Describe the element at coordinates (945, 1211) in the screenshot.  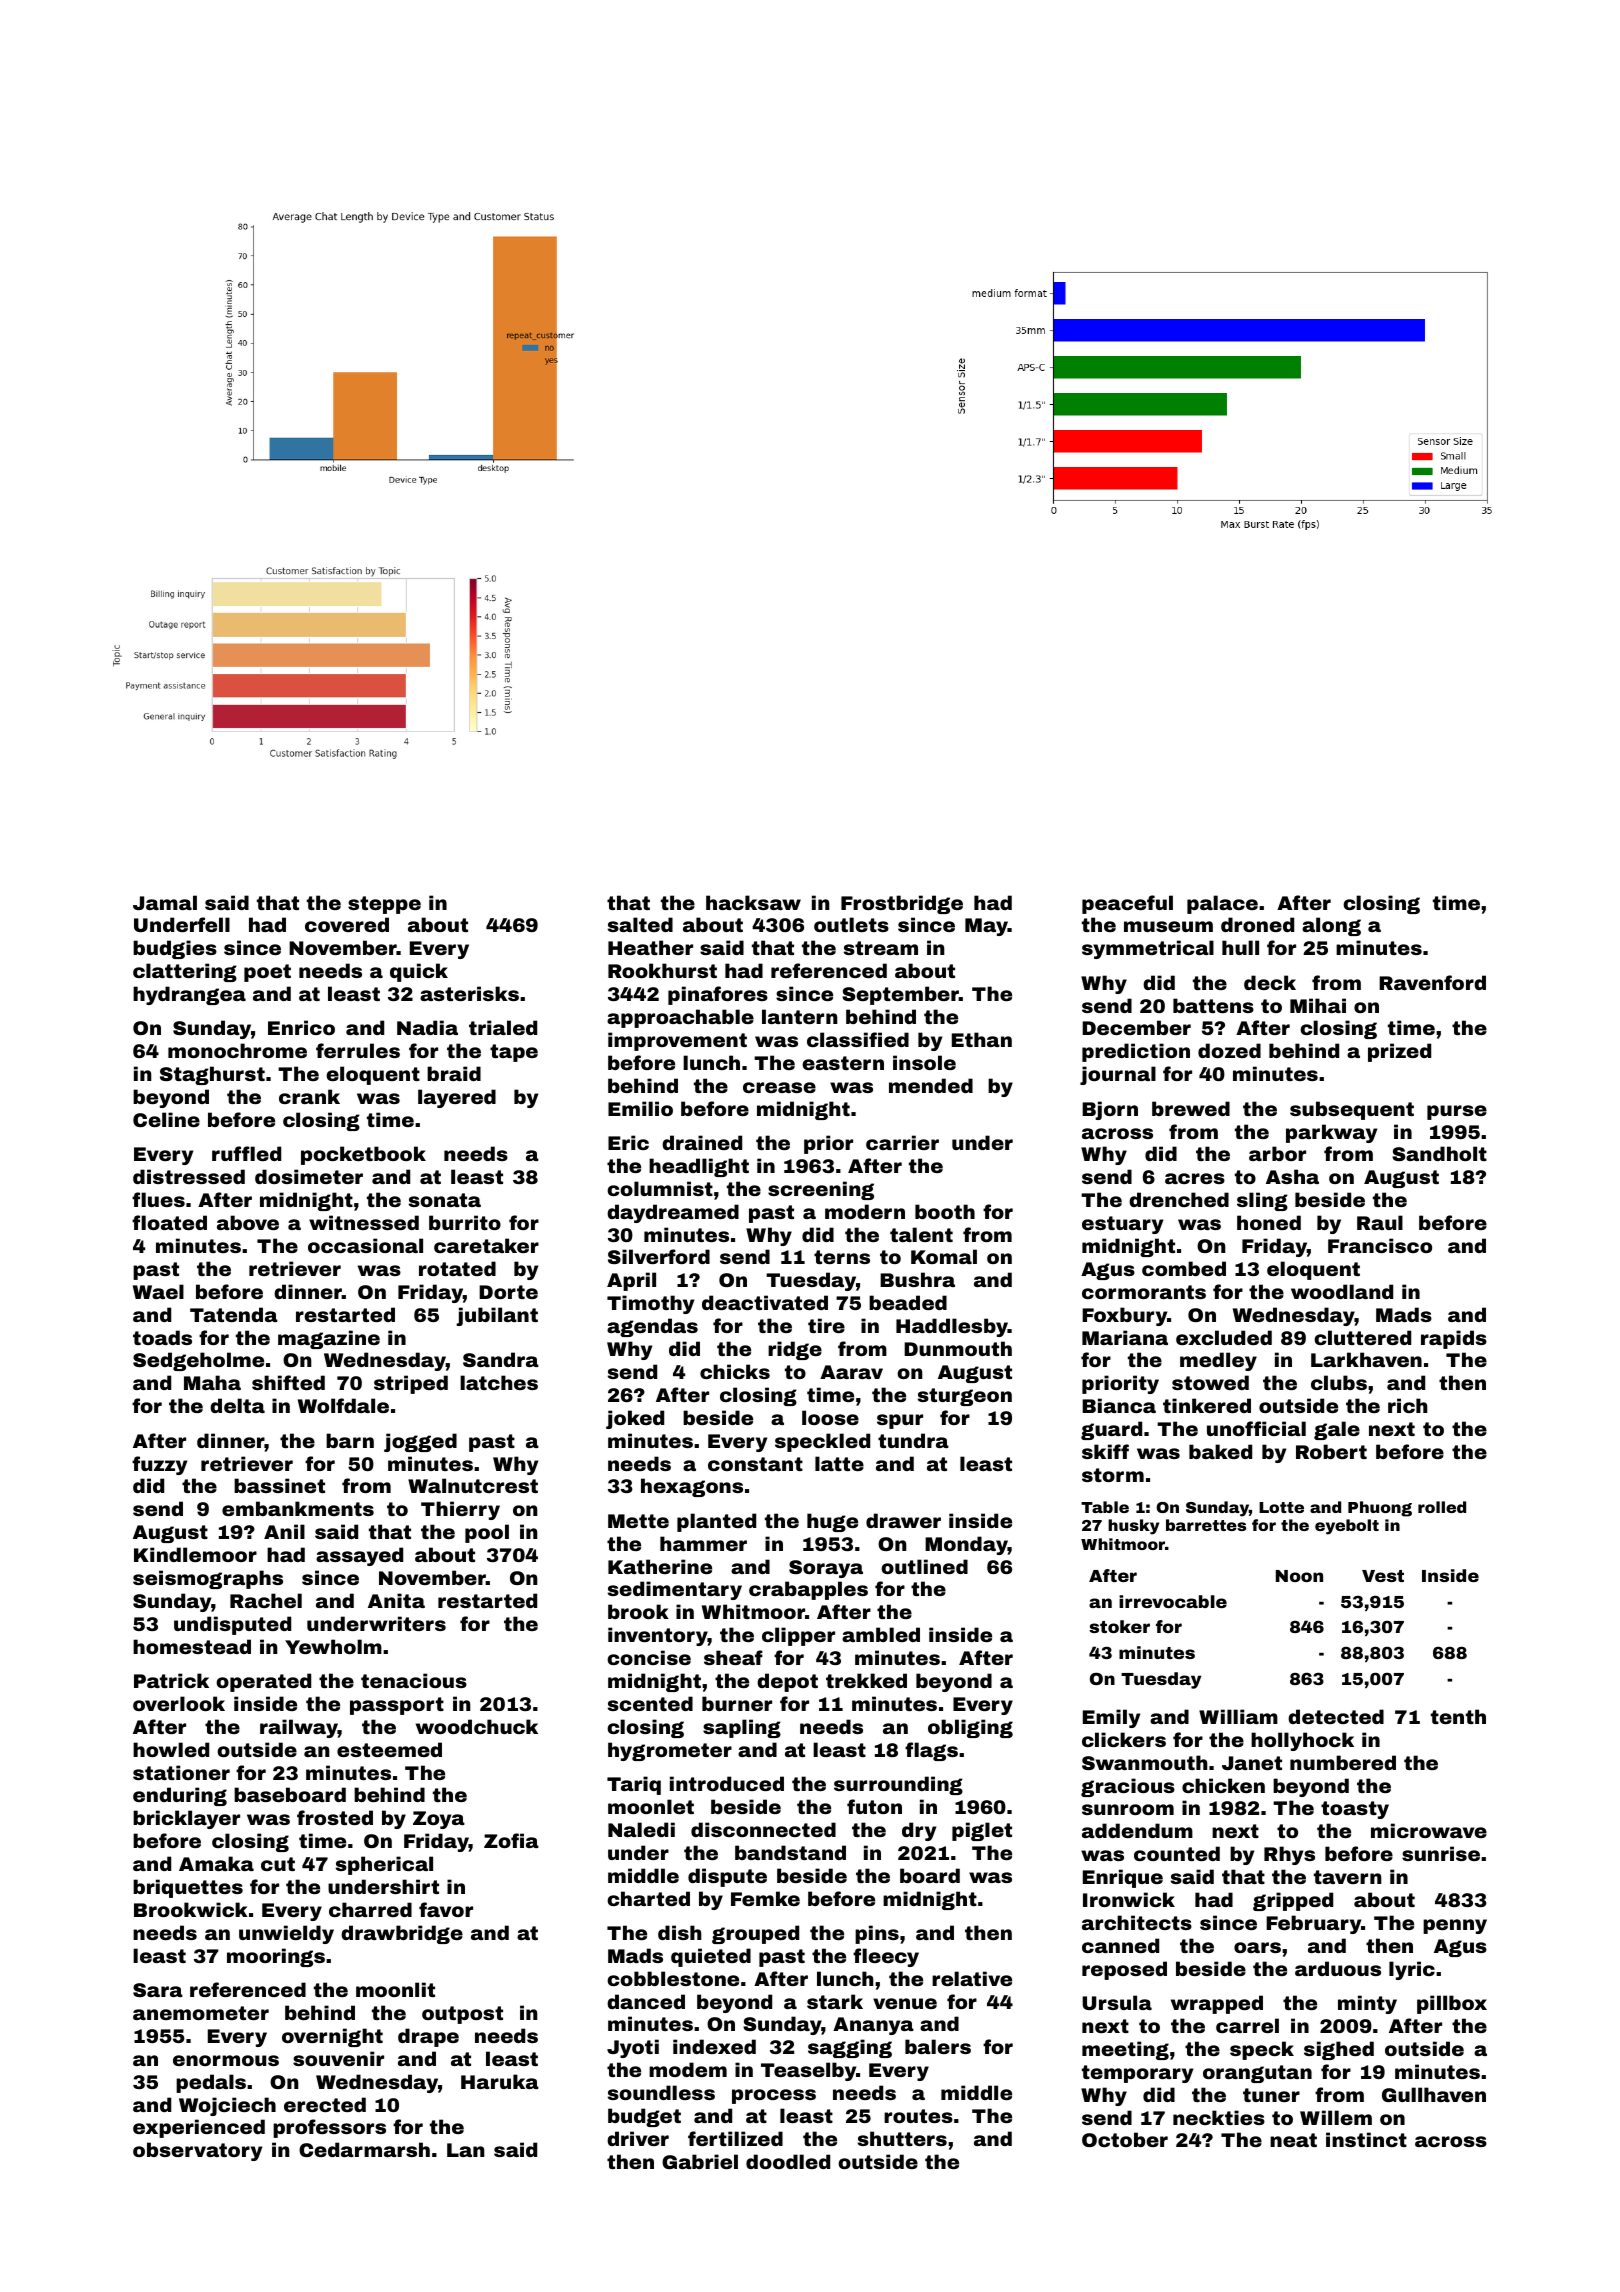
I see `booth` at that location.
